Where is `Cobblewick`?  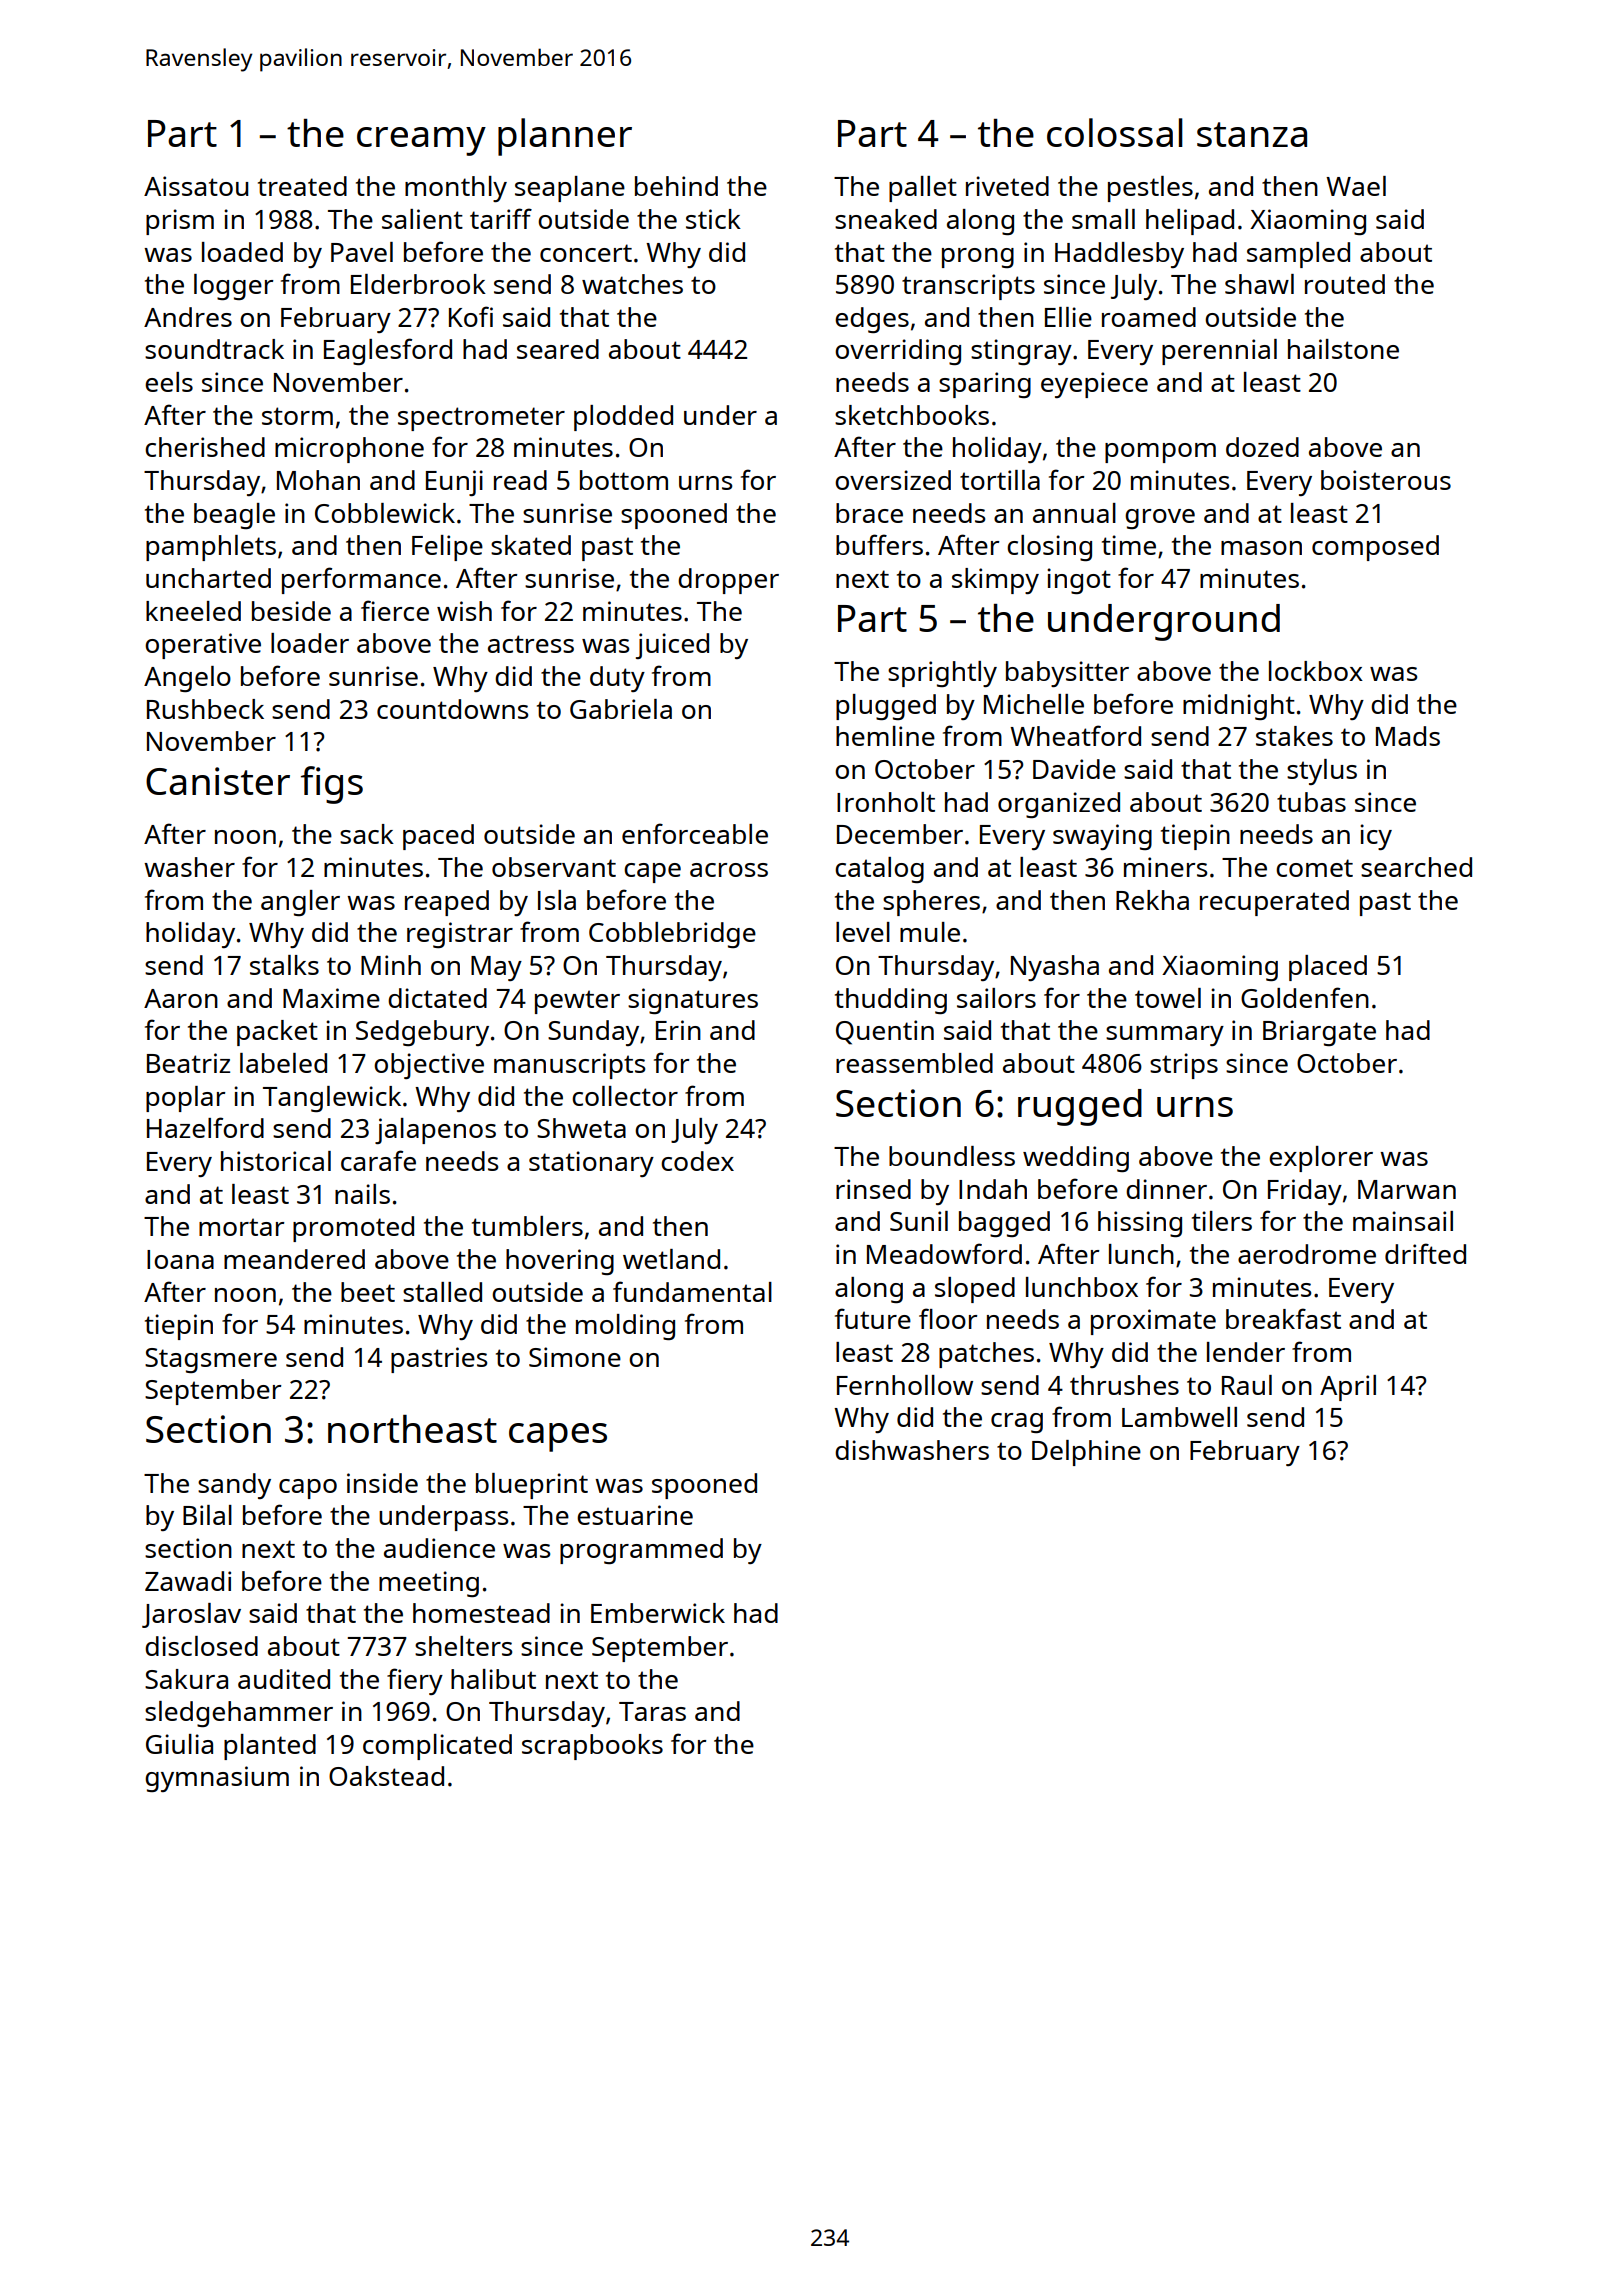 Cobblewick is located at coordinates (385, 513).
